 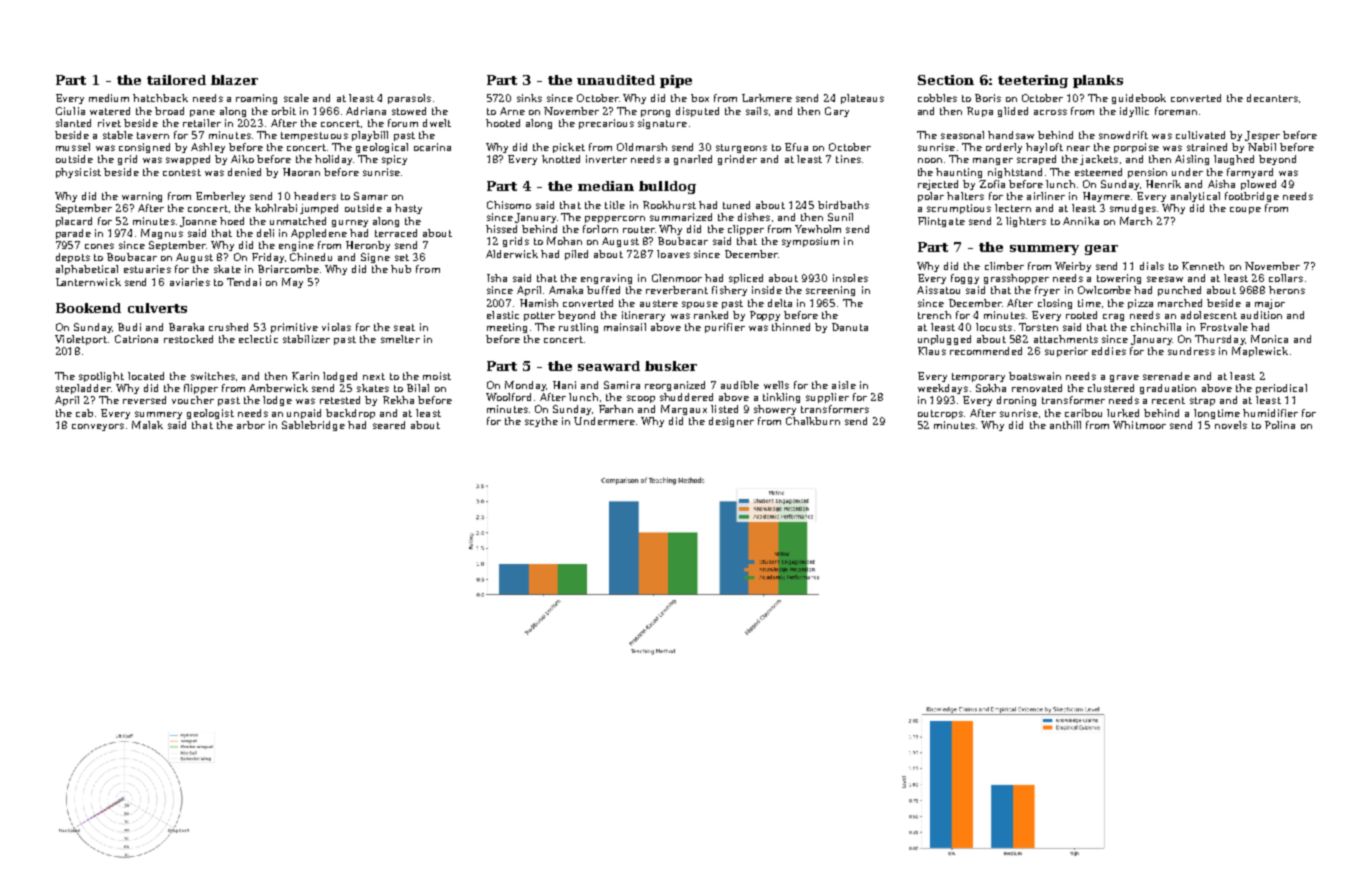 I want to click on parasols, so click(x=409, y=99).
